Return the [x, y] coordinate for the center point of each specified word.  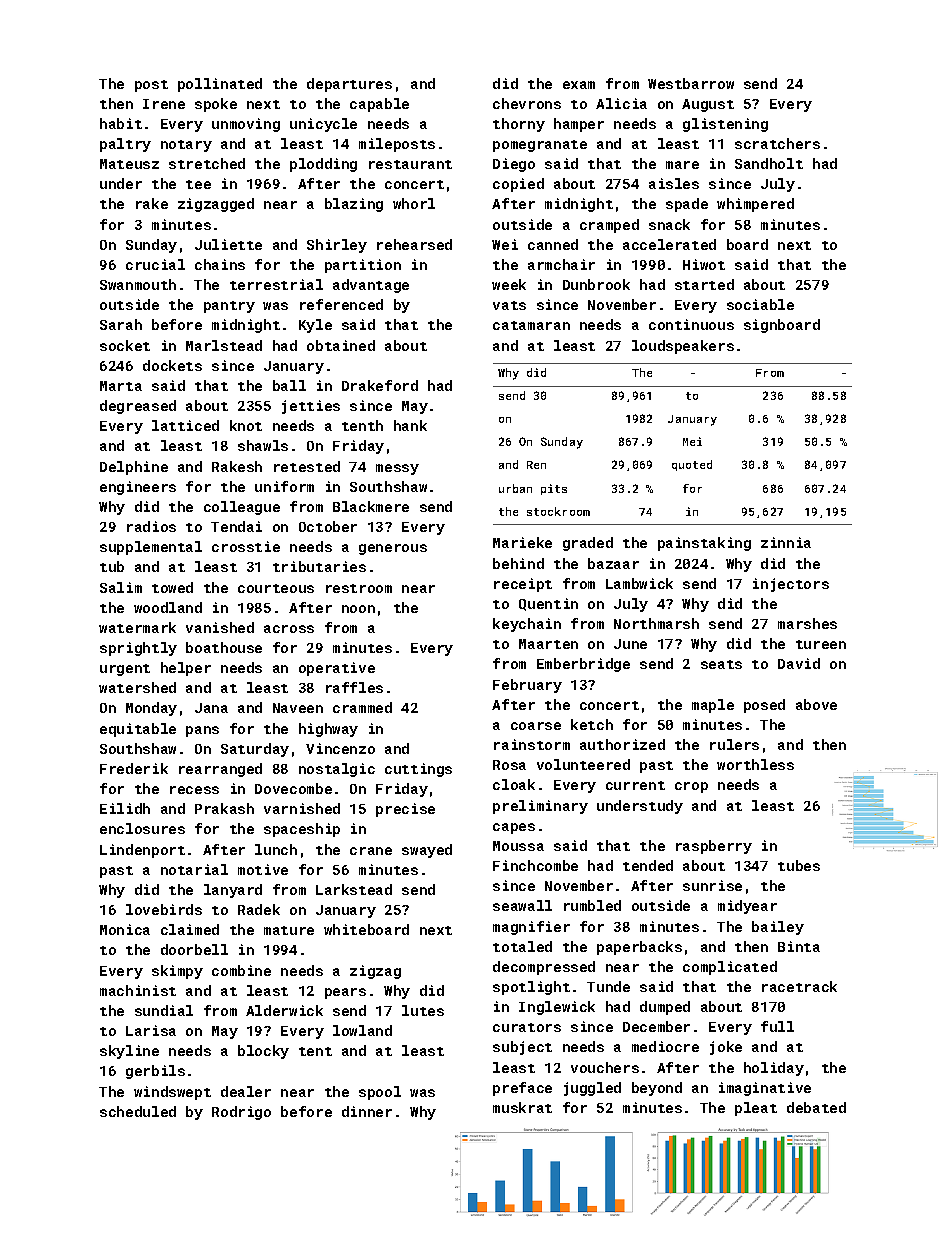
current [635, 785]
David [799, 663]
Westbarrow [691, 83]
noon [358, 609]
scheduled [138, 1111]
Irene [164, 104]
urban [515, 488]
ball [289, 385]
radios [151, 526]
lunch [276, 849]
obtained [341, 345]
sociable [760, 304]
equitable [138, 730]
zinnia [786, 542]
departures [349, 85]
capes [514, 828]
